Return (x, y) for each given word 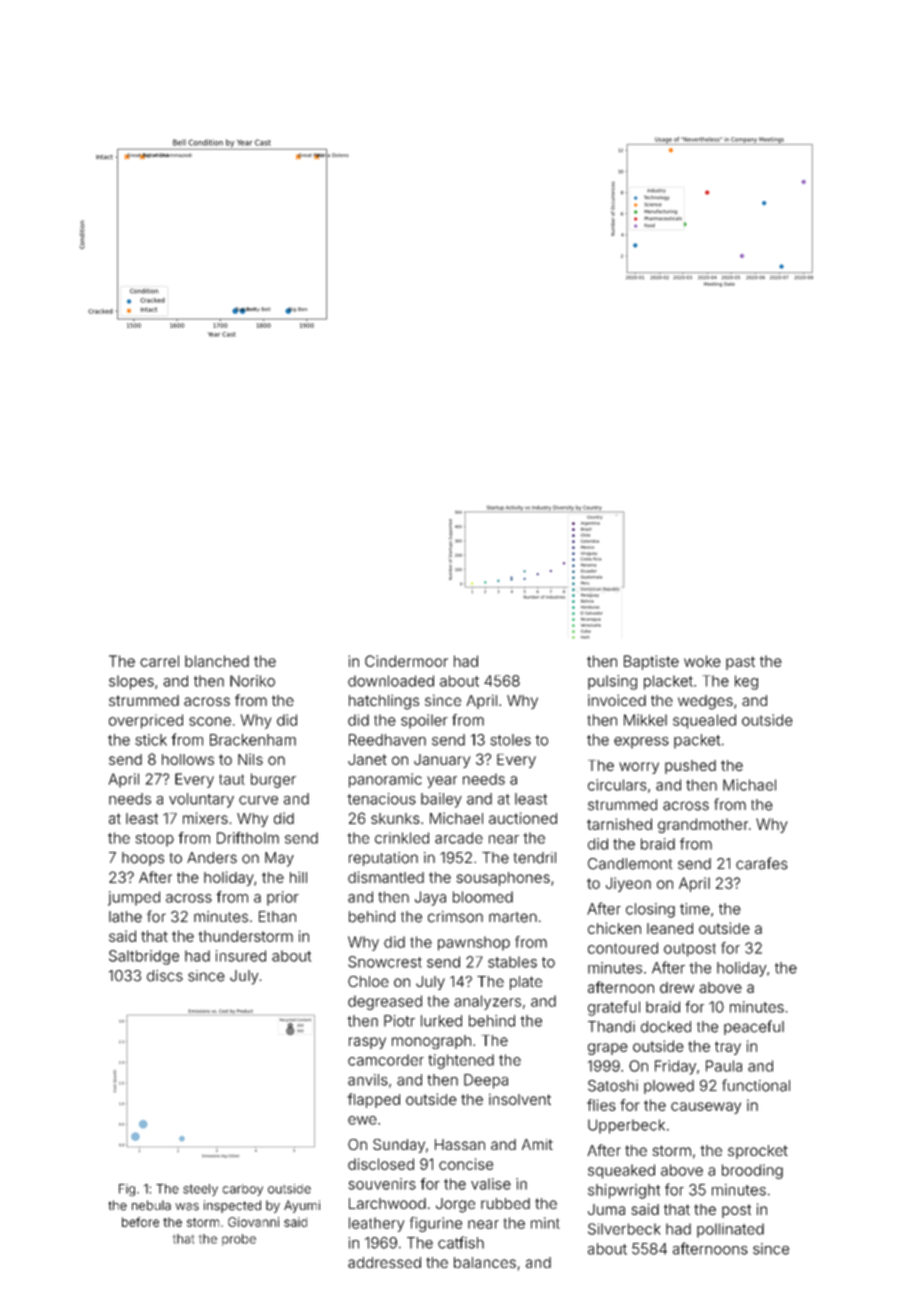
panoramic (385, 780)
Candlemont (630, 864)
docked (666, 1027)
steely (200, 1190)
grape (608, 1049)
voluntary (201, 800)
